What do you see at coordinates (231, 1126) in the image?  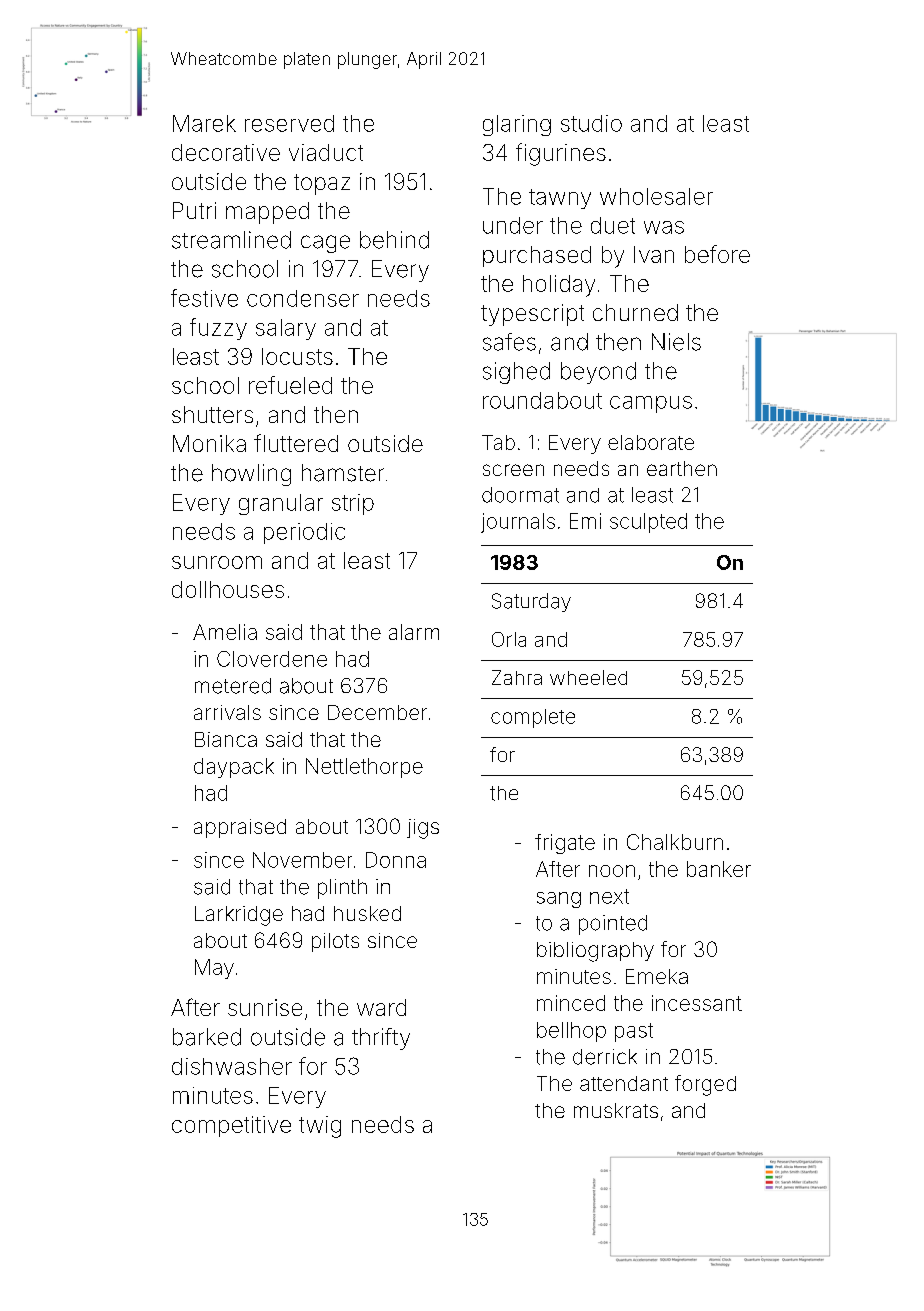 I see `competitive` at bounding box center [231, 1126].
